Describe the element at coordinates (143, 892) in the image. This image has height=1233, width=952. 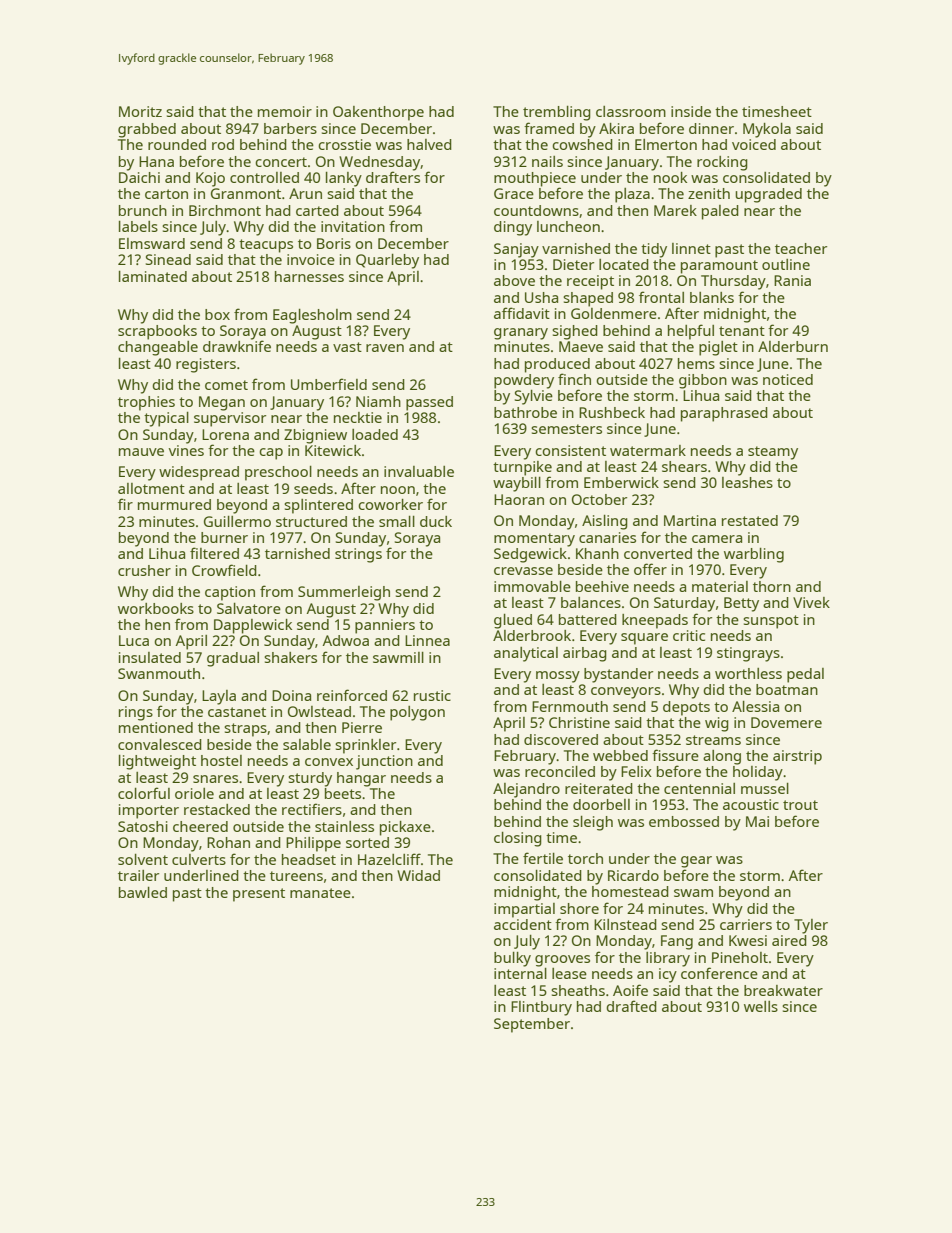
I see `bawled` at that location.
